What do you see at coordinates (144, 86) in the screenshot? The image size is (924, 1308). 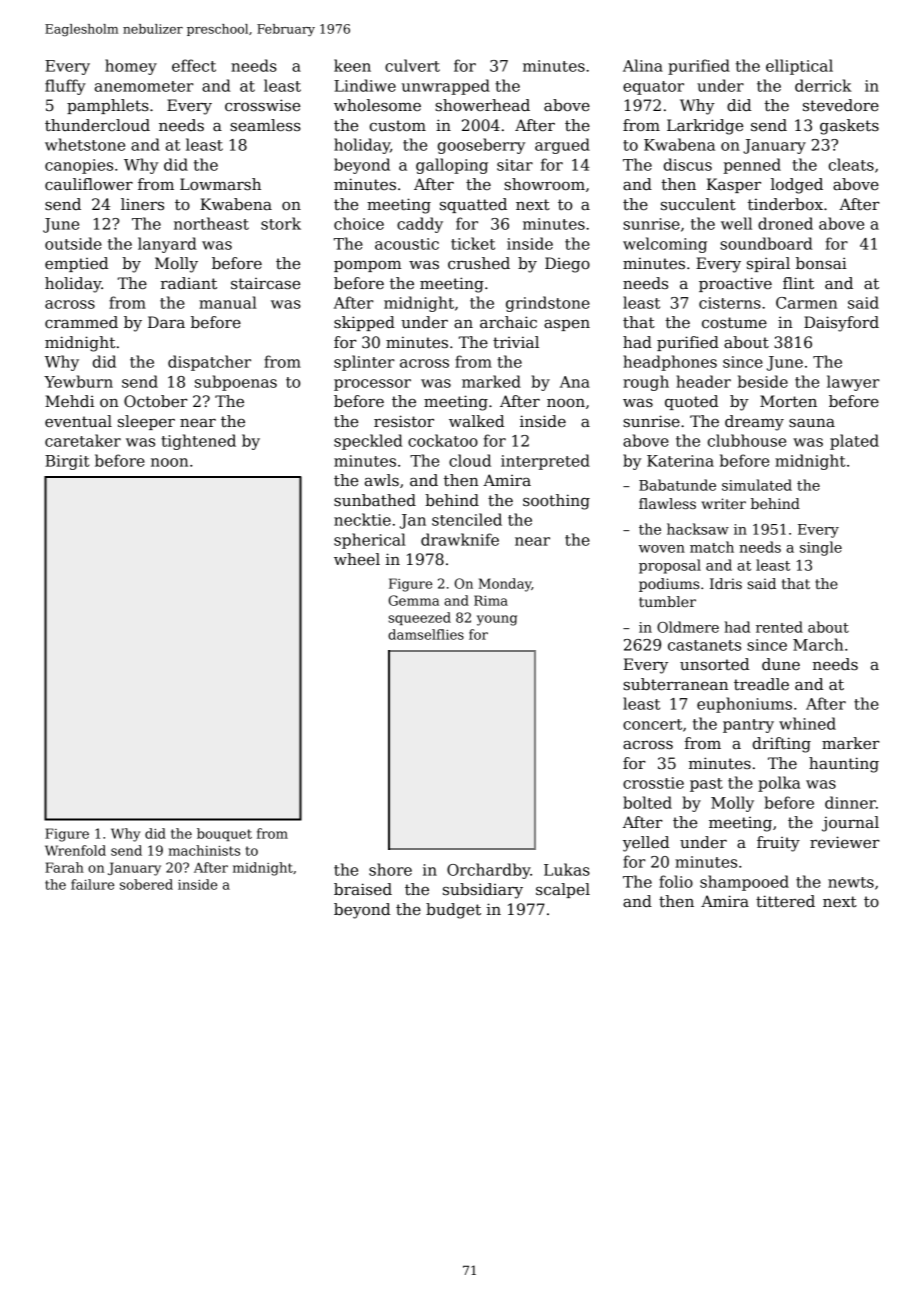 I see `anemometer` at bounding box center [144, 86].
